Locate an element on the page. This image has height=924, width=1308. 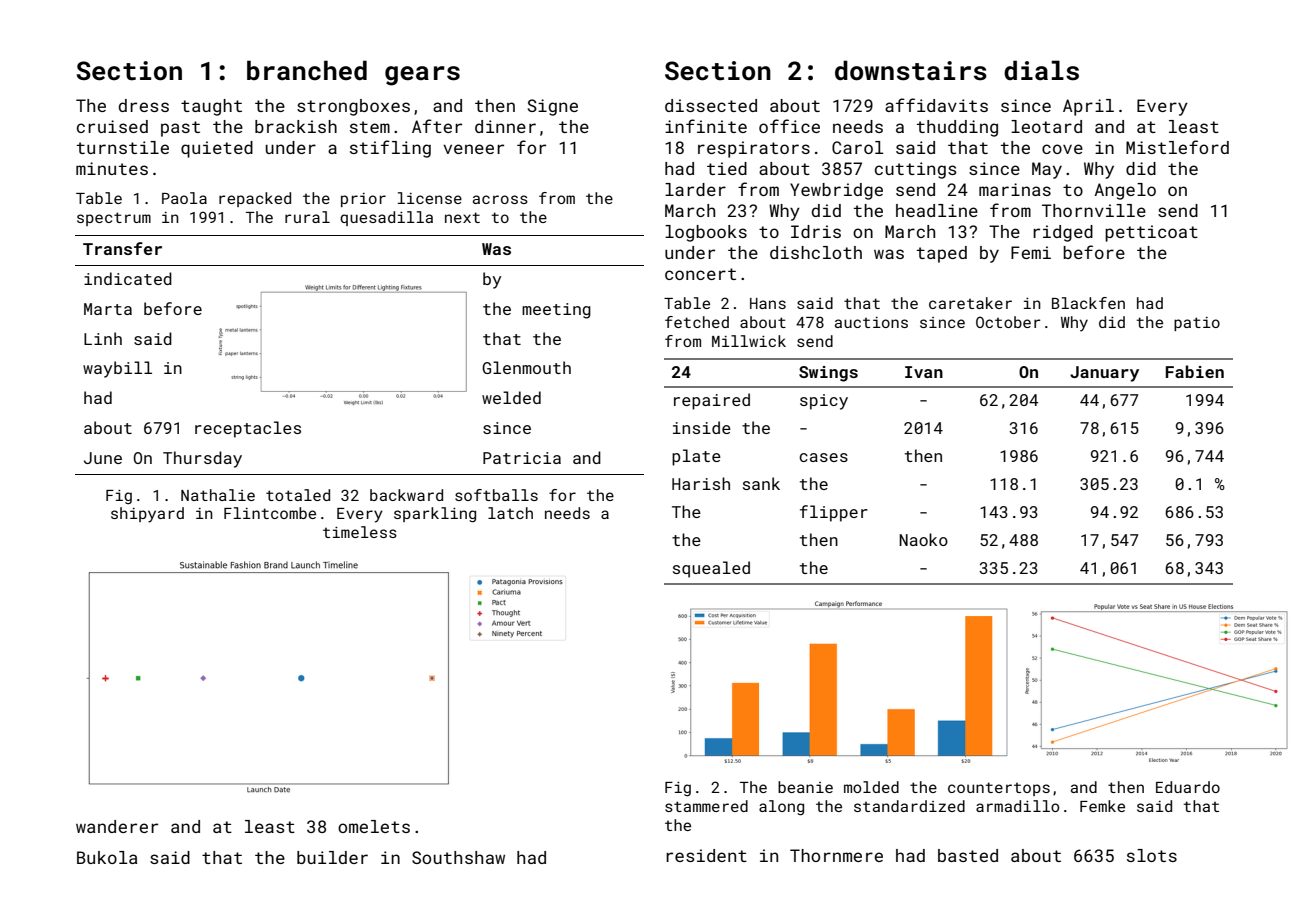
welded is located at coordinates (511, 397).
